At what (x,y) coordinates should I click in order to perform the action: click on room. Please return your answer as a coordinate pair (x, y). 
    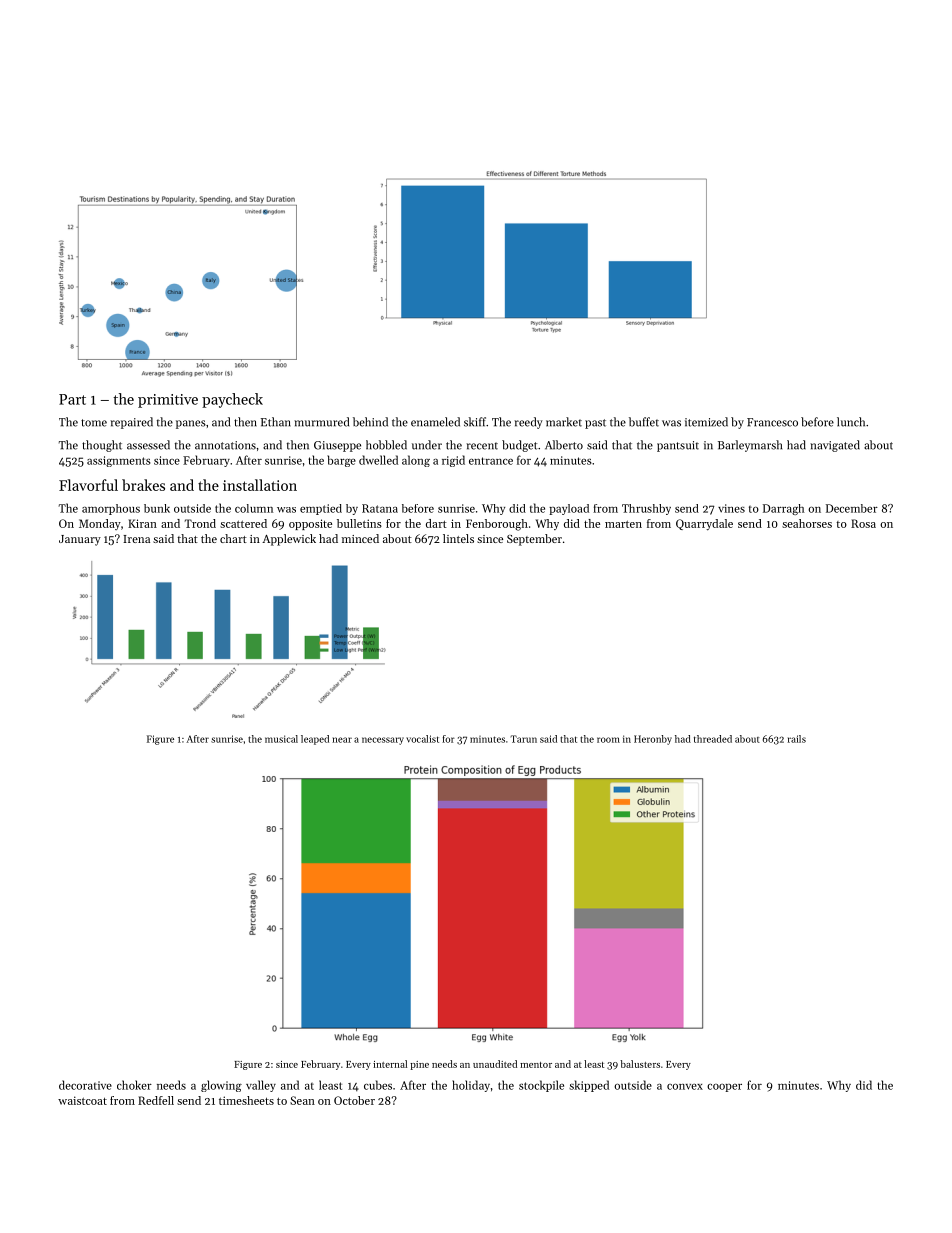
    Looking at the image, I should click on (608, 740).
